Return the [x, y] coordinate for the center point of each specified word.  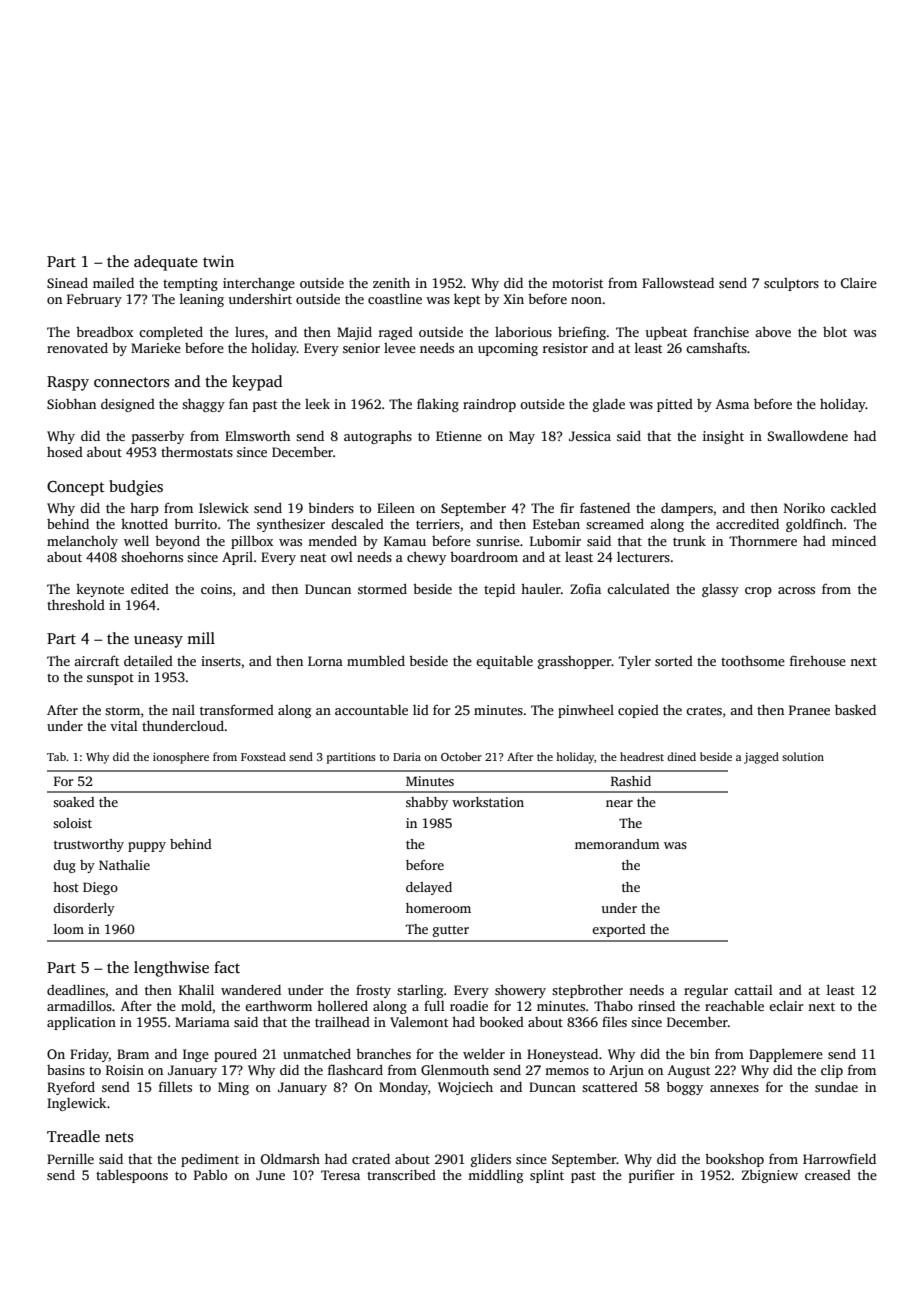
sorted [674, 661]
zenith [391, 282]
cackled [853, 507]
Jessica [590, 436]
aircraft [96, 660]
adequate [166, 263]
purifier [652, 1176]
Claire [859, 283]
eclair [786, 1006]
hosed [65, 452]
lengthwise [171, 969]
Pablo [210, 1174]
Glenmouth [455, 1069]
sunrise [498, 541]
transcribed [401, 1174]
